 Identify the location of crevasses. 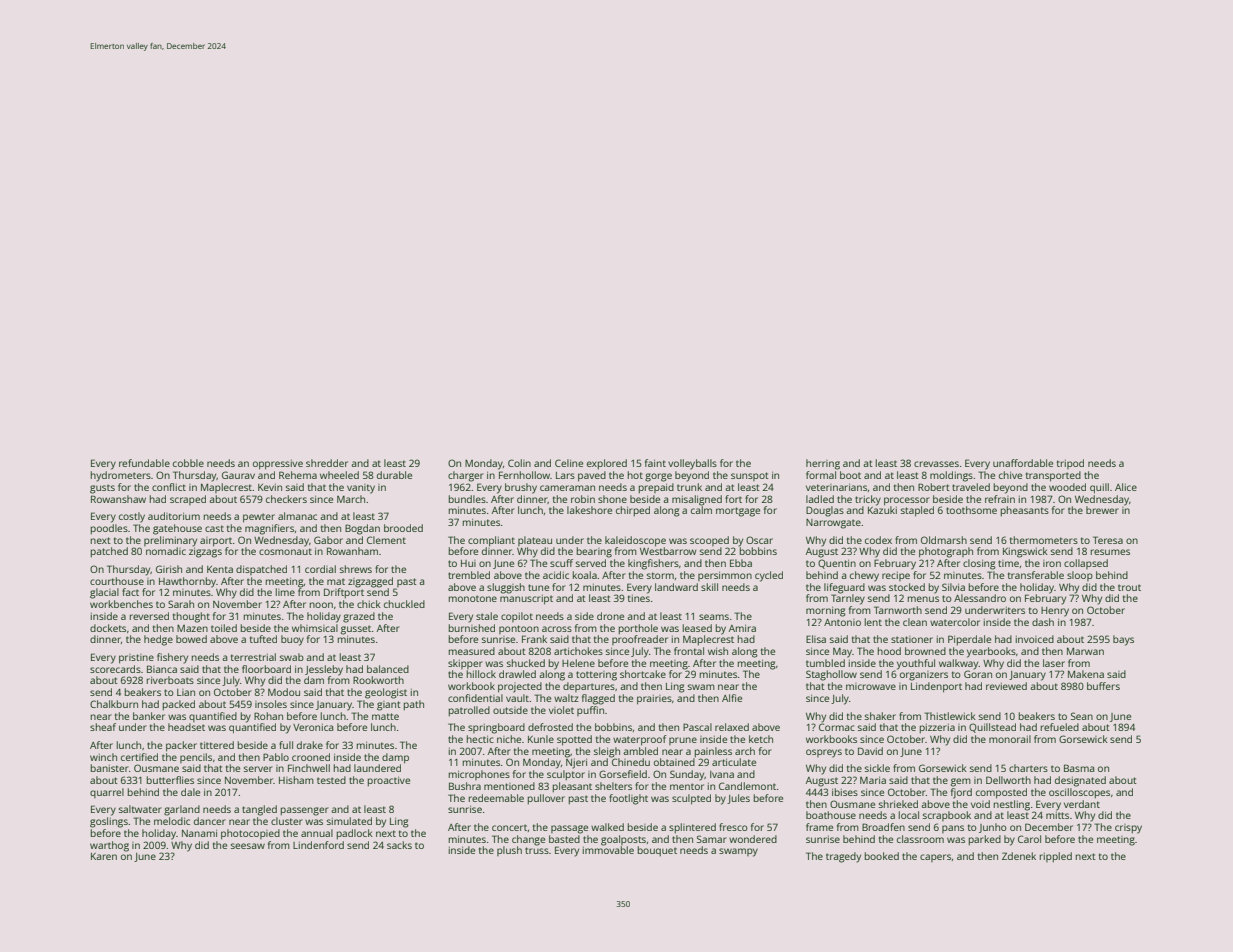
(936, 464).
